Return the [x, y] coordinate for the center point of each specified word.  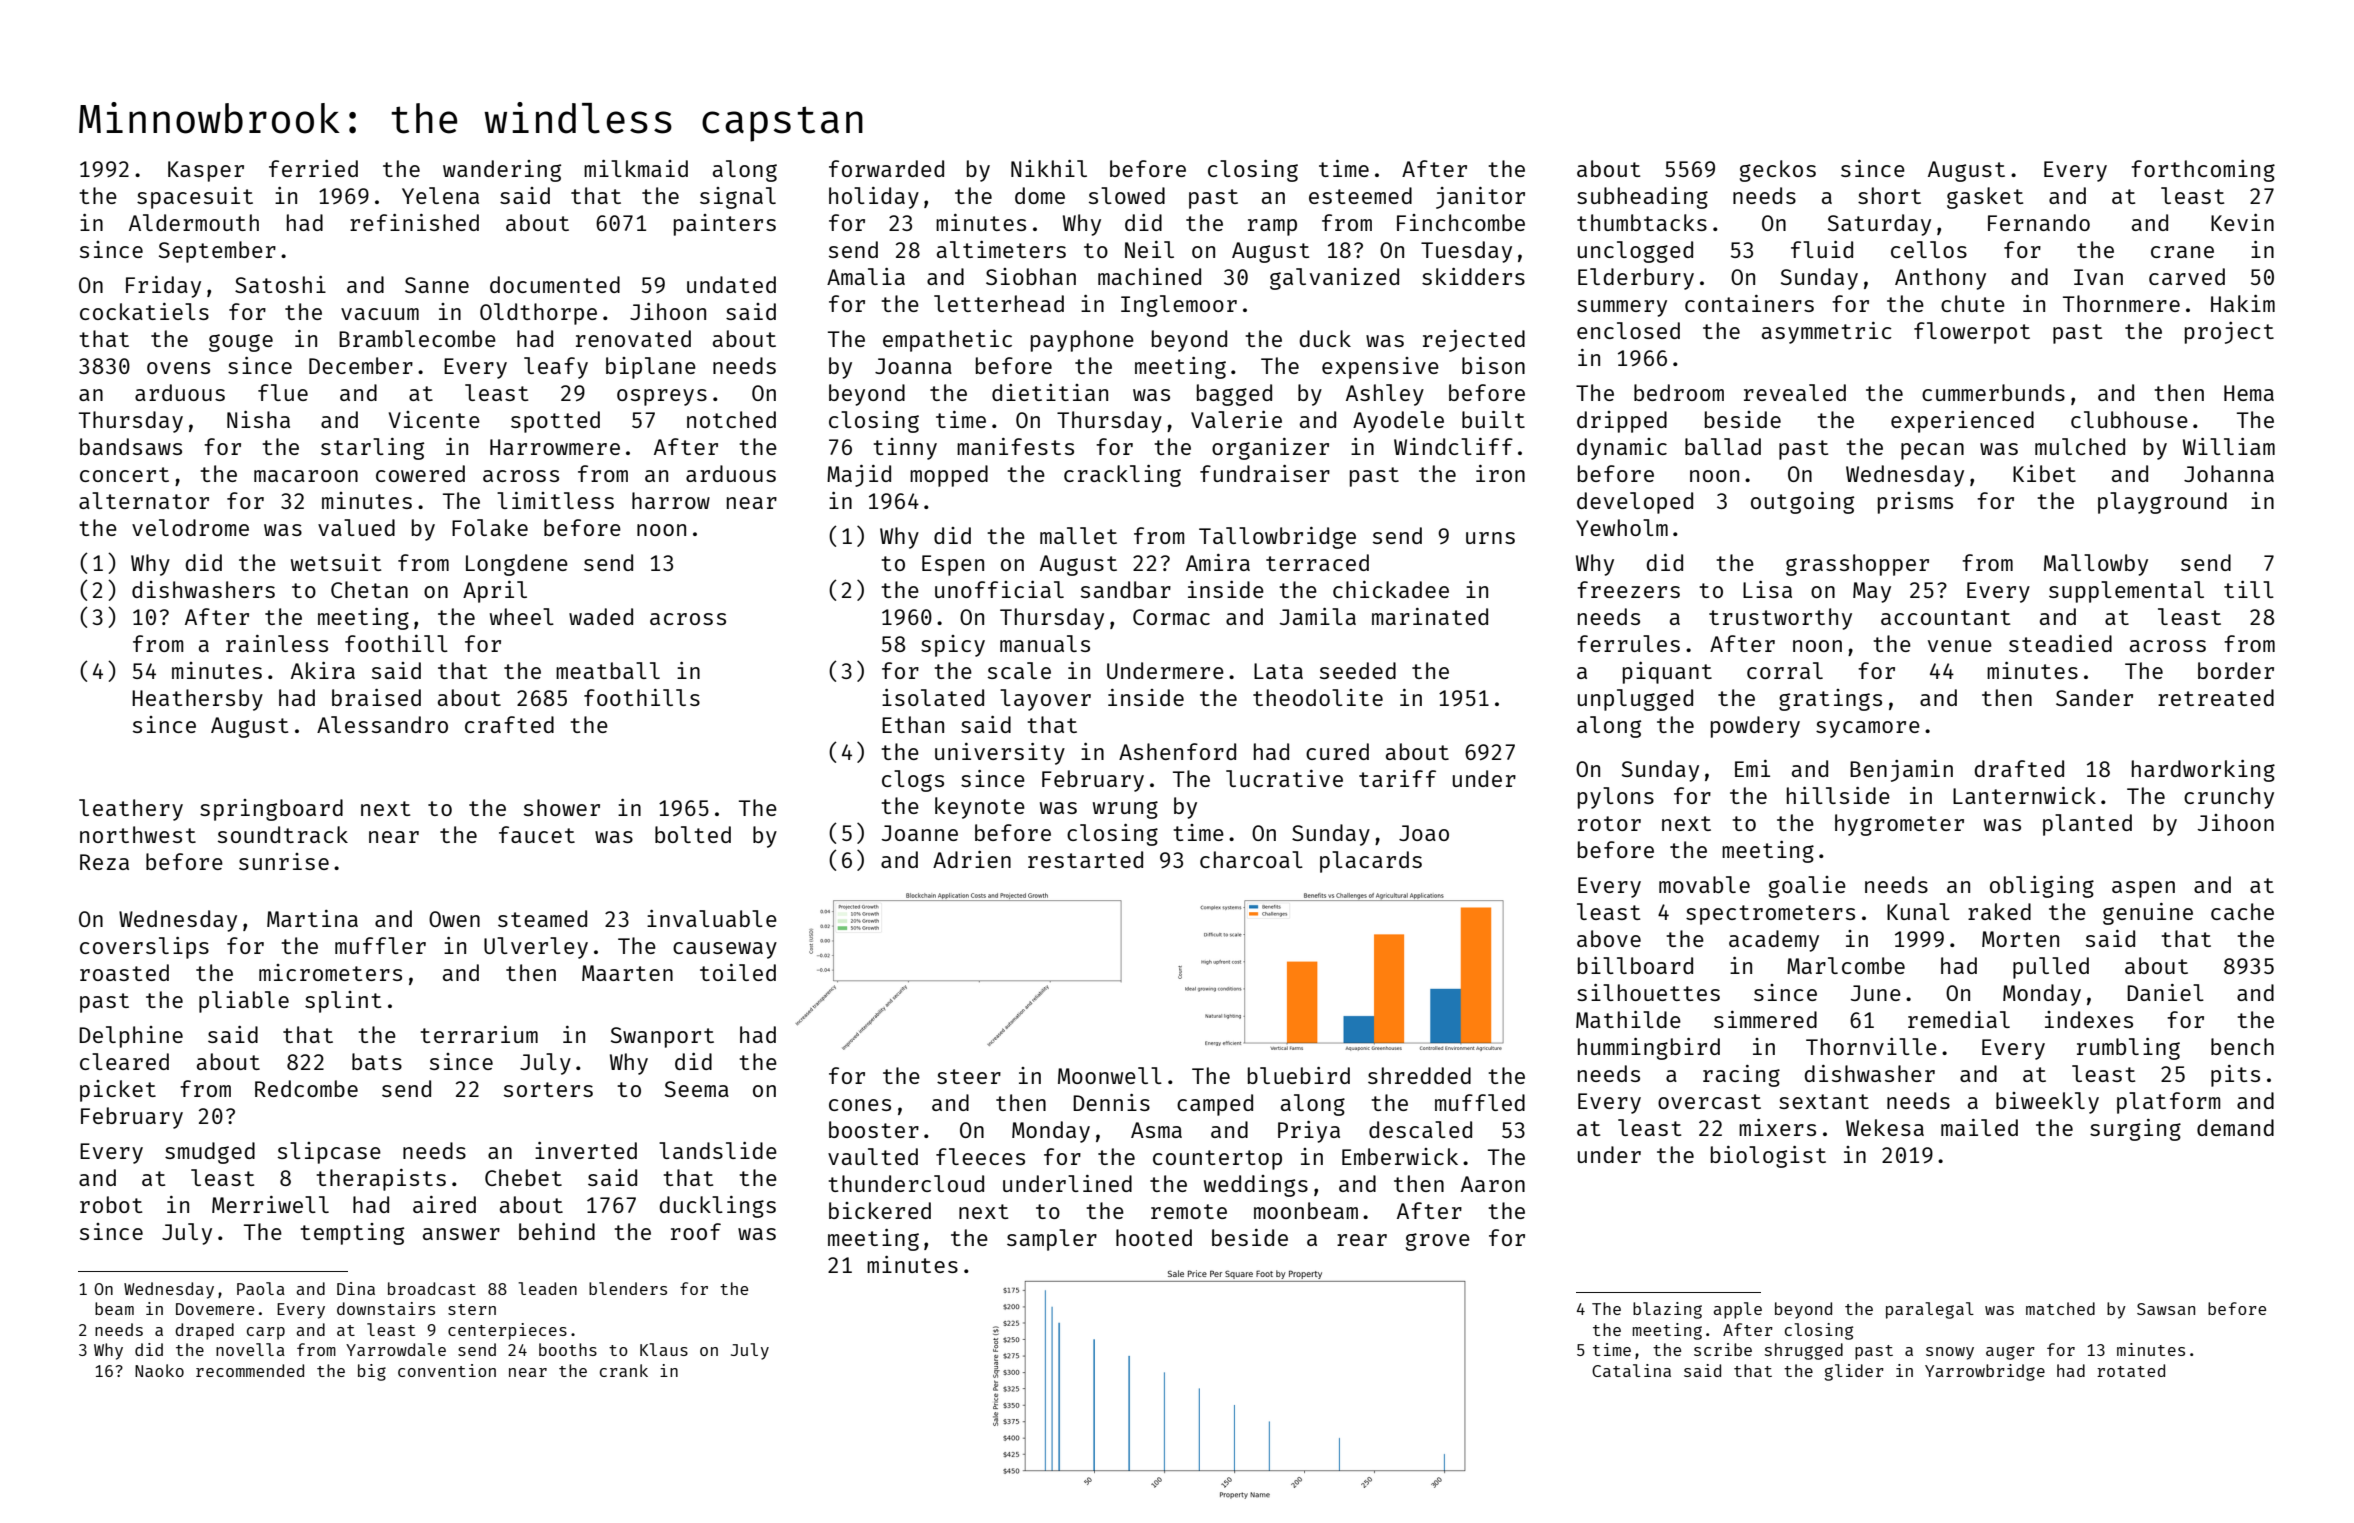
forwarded [886, 168]
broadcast [432, 1288]
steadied [2060, 643]
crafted [509, 724]
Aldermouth [194, 222]
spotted [555, 422]
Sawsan [2166, 1309]
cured [1337, 751]
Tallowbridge [1277, 538]
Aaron [1493, 1184]
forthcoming [2203, 171]
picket [118, 1091]
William [2229, 446]
